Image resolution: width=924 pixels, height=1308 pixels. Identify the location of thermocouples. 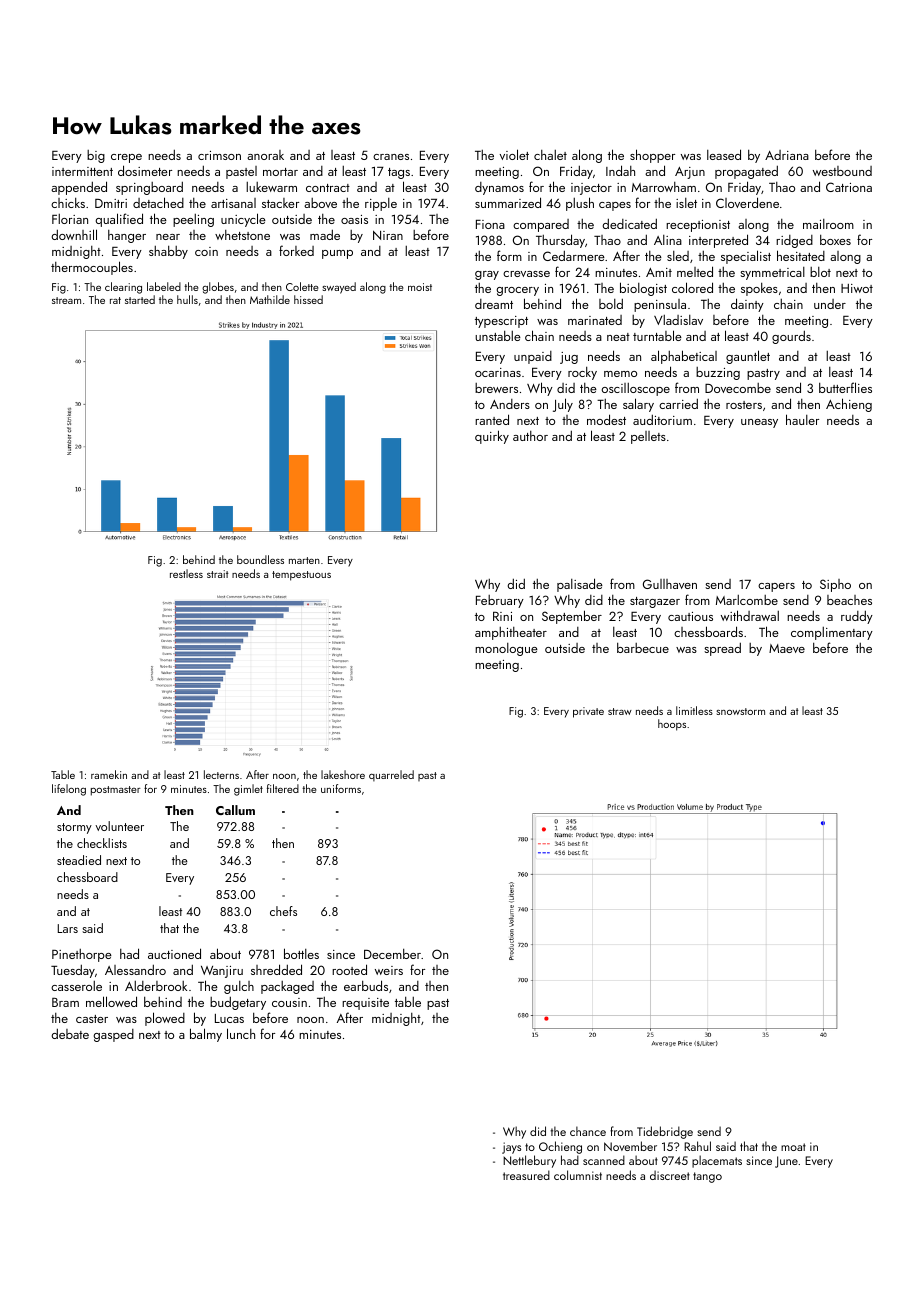
(92, 268).
